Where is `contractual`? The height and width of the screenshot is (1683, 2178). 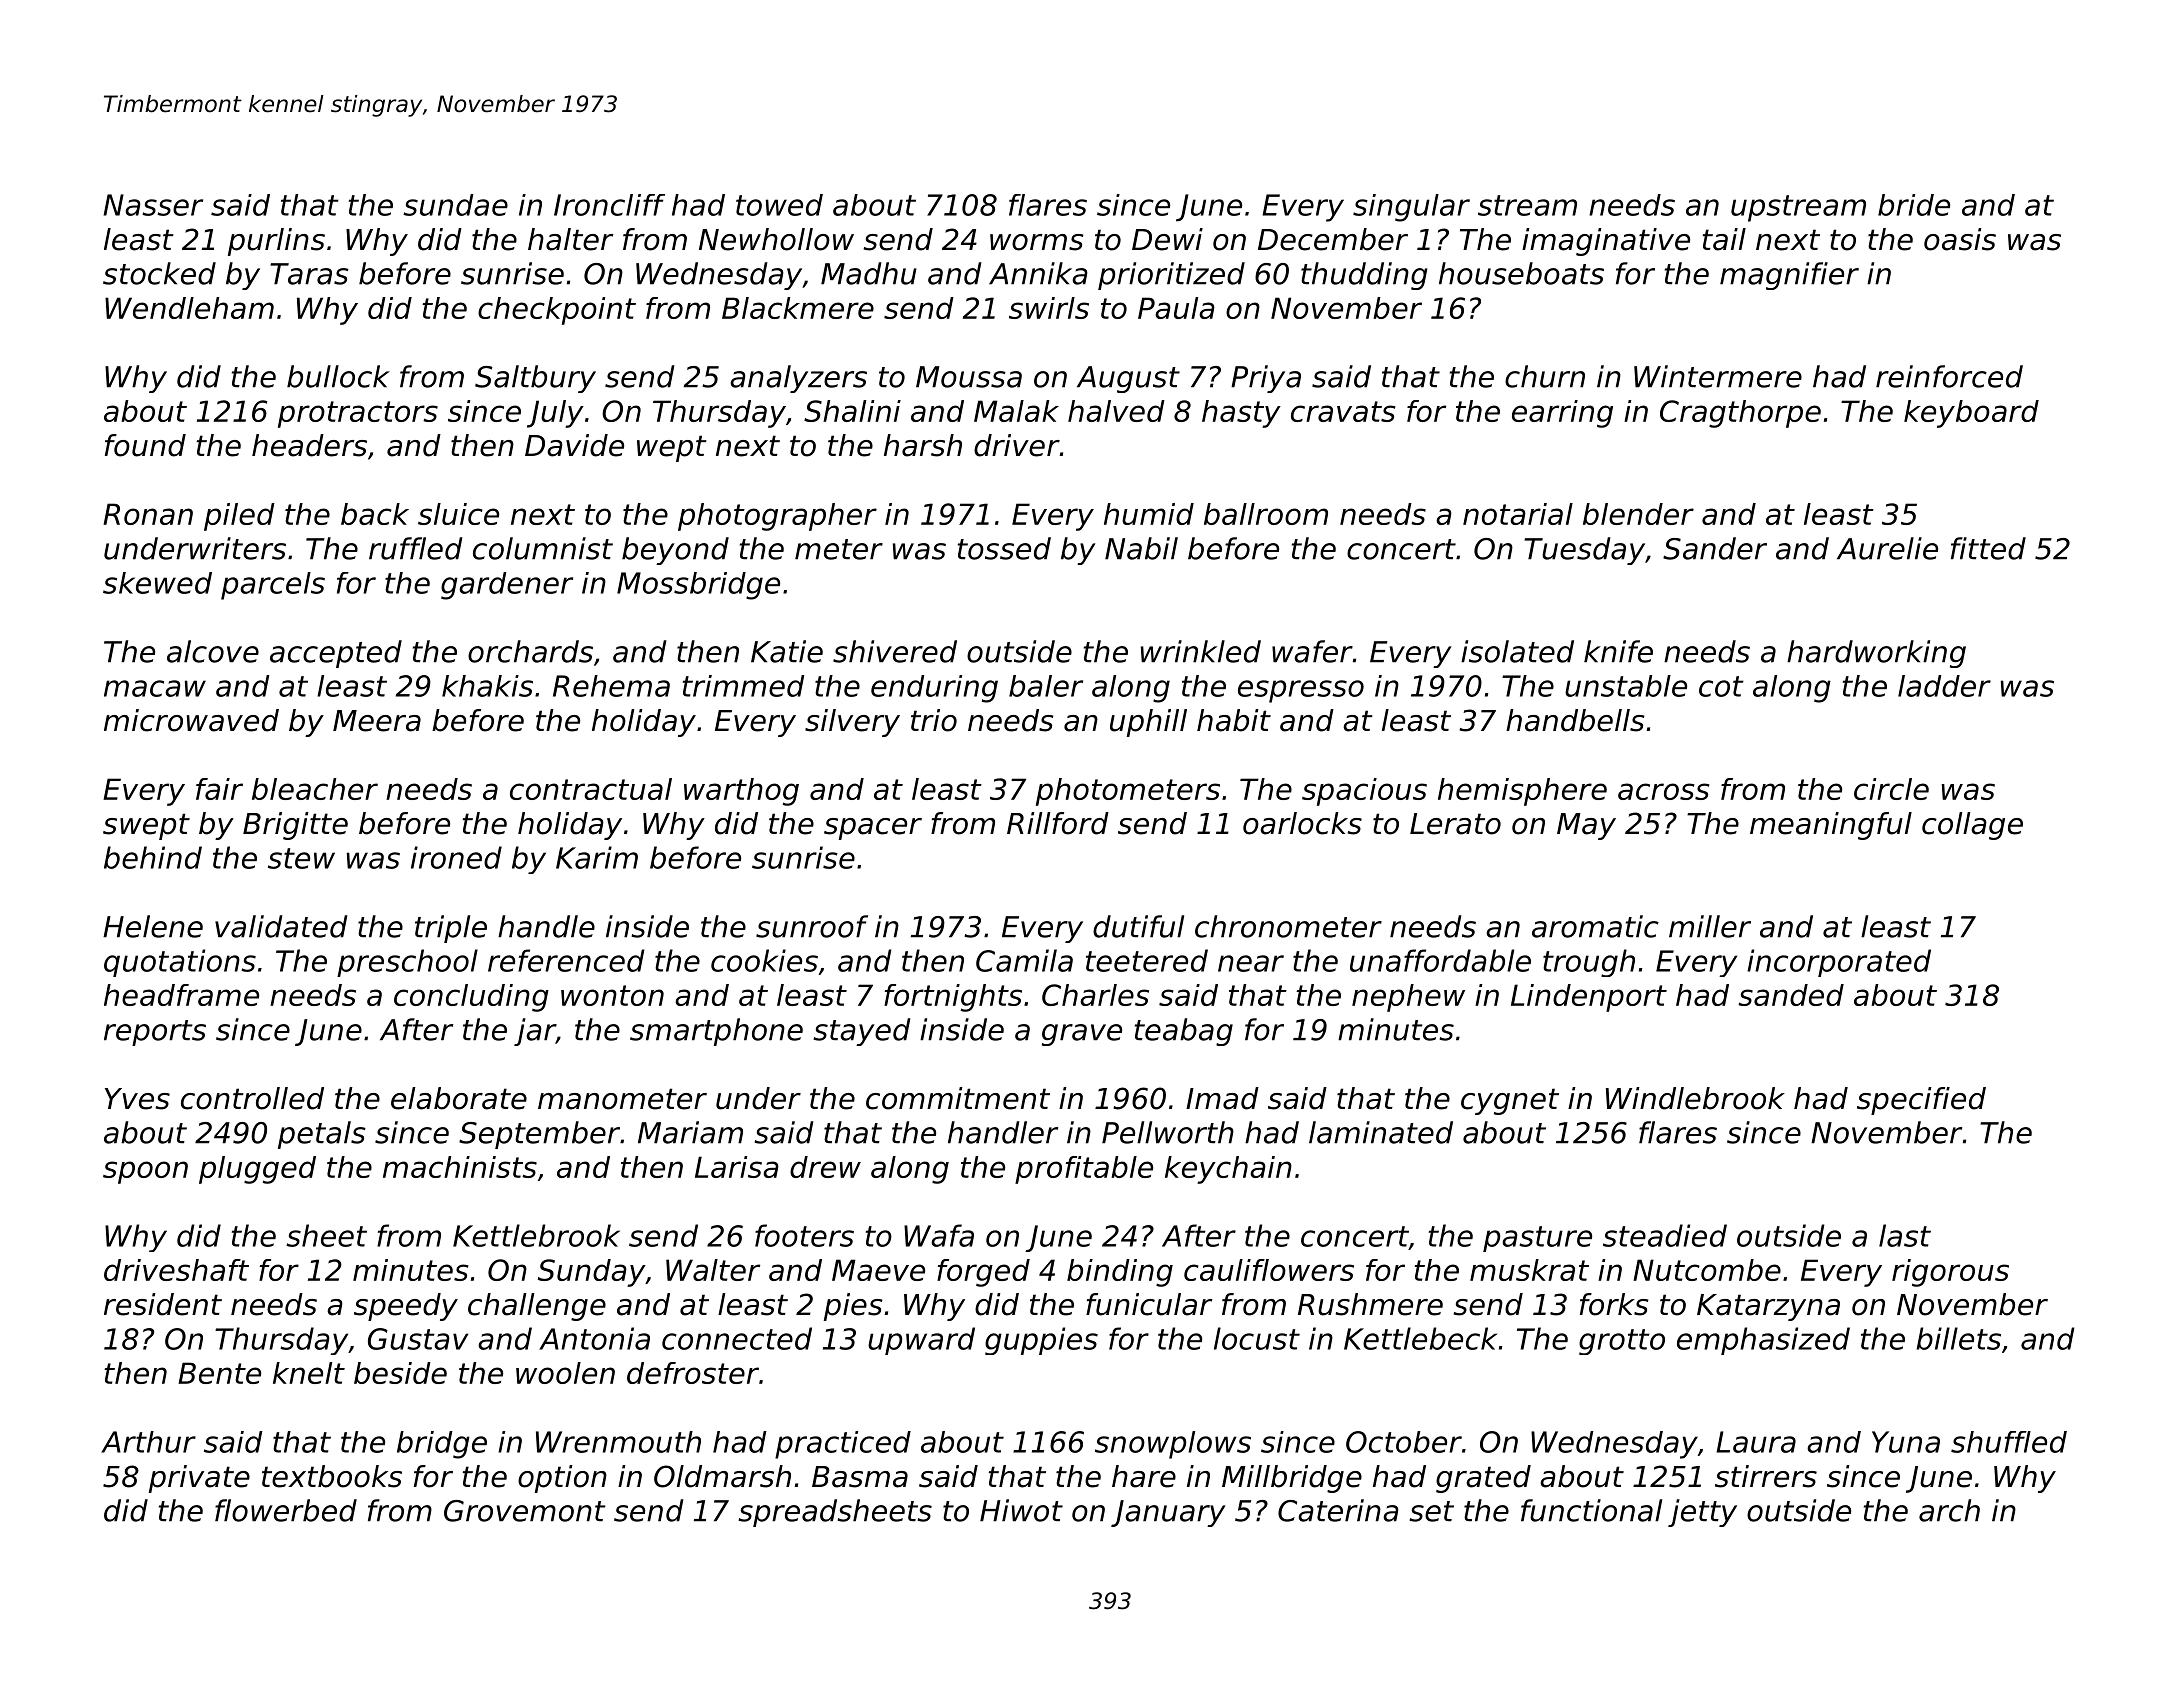 contractual is located at coordinates (591, 789).
